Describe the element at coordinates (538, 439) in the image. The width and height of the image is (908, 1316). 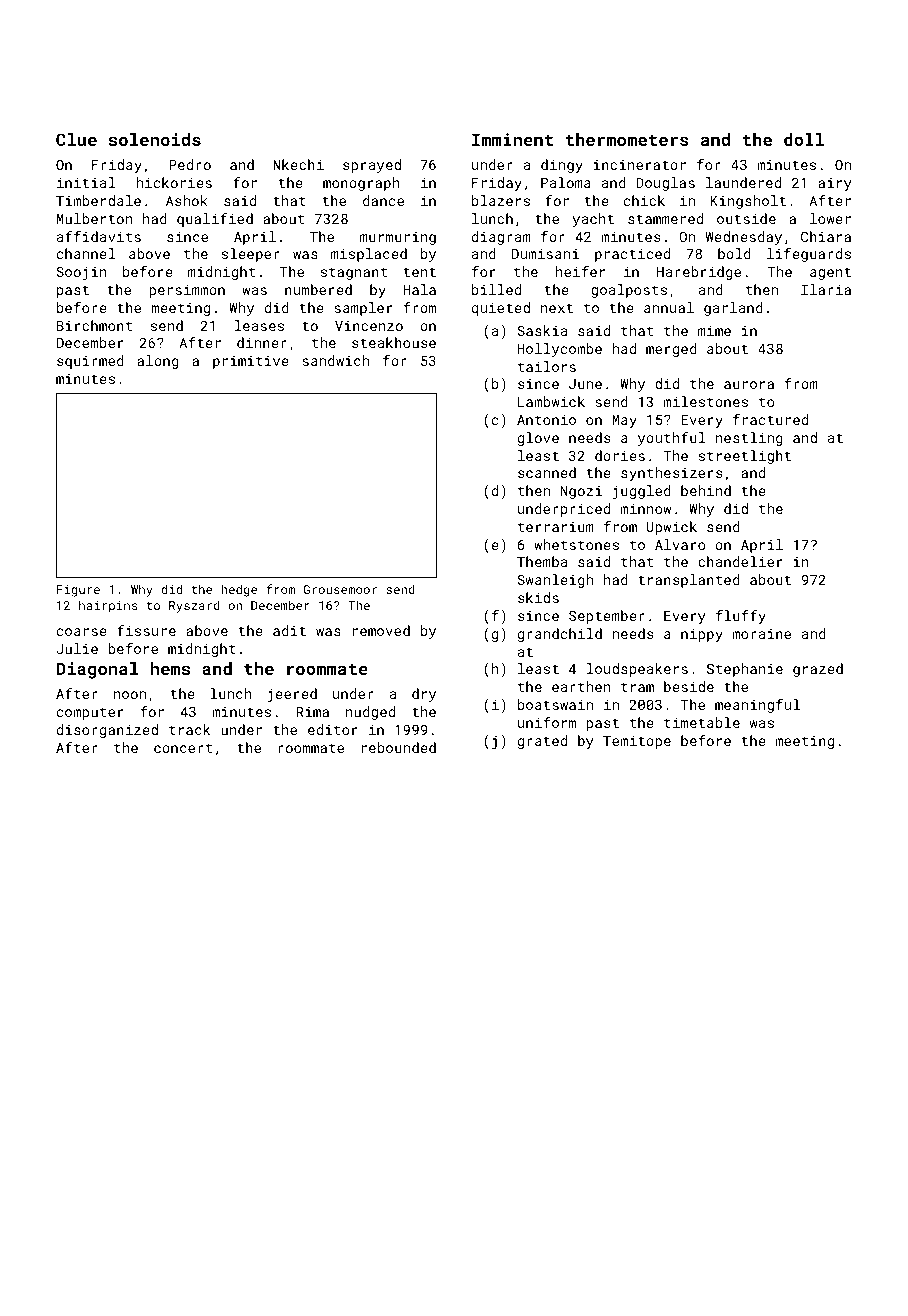
I see `glove` at that location.
